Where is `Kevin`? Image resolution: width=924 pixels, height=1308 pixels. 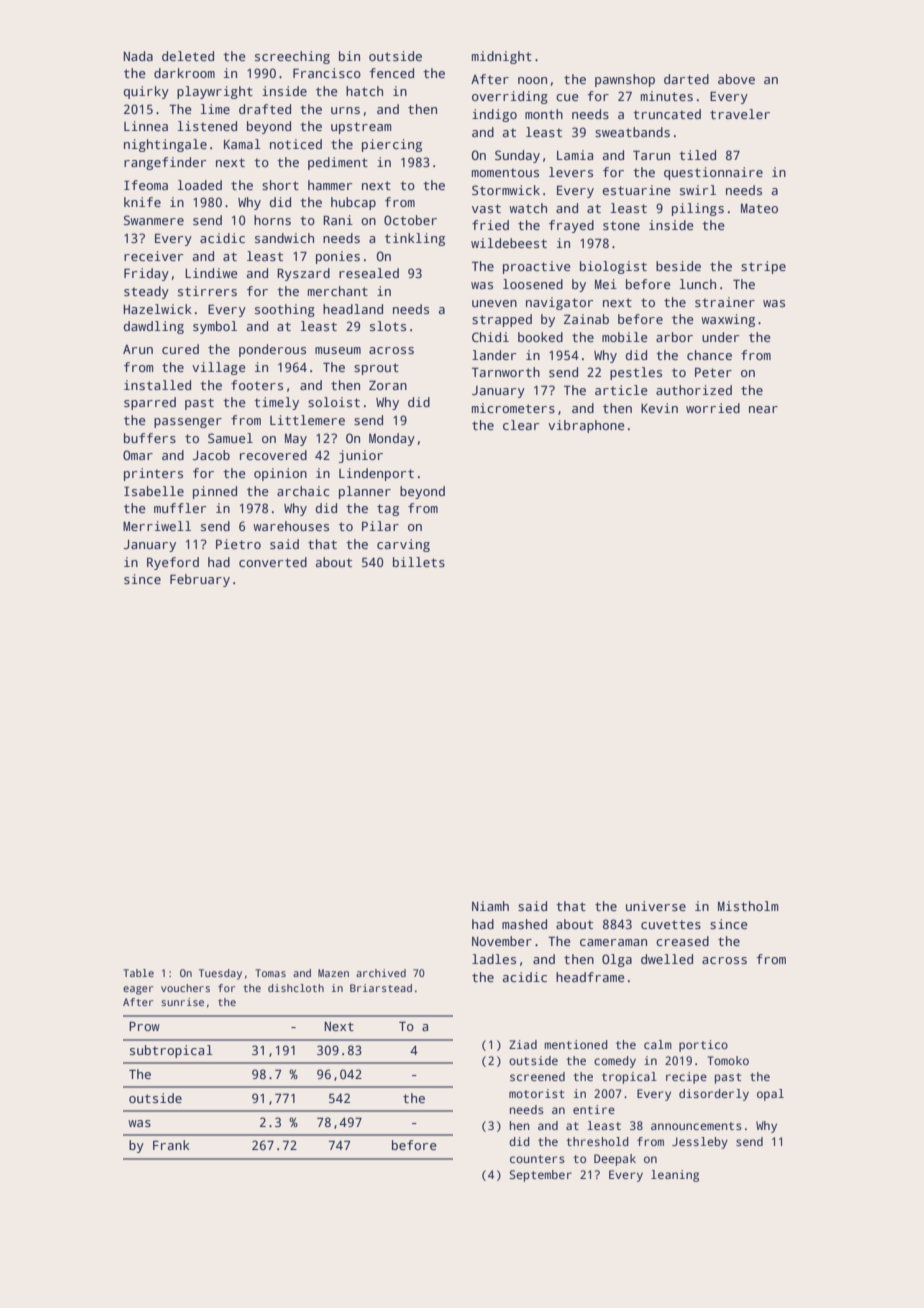
Kevin is located at coordinates (659, 408).
